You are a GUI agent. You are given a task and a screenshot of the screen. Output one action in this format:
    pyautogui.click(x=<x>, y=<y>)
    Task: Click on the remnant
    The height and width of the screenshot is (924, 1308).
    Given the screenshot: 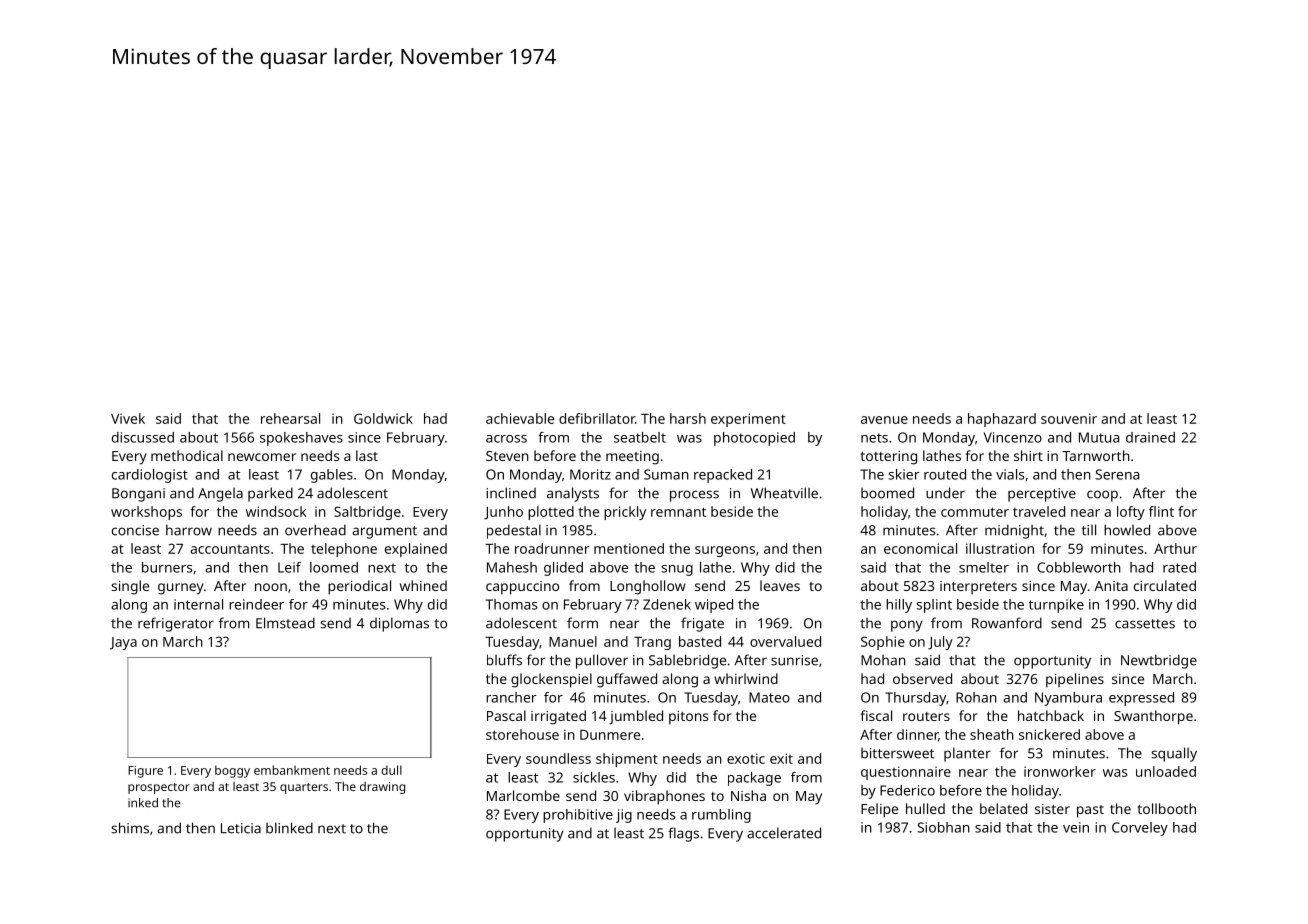 What is the action you would take?
    pyautogui.click(x=678, y=512)
